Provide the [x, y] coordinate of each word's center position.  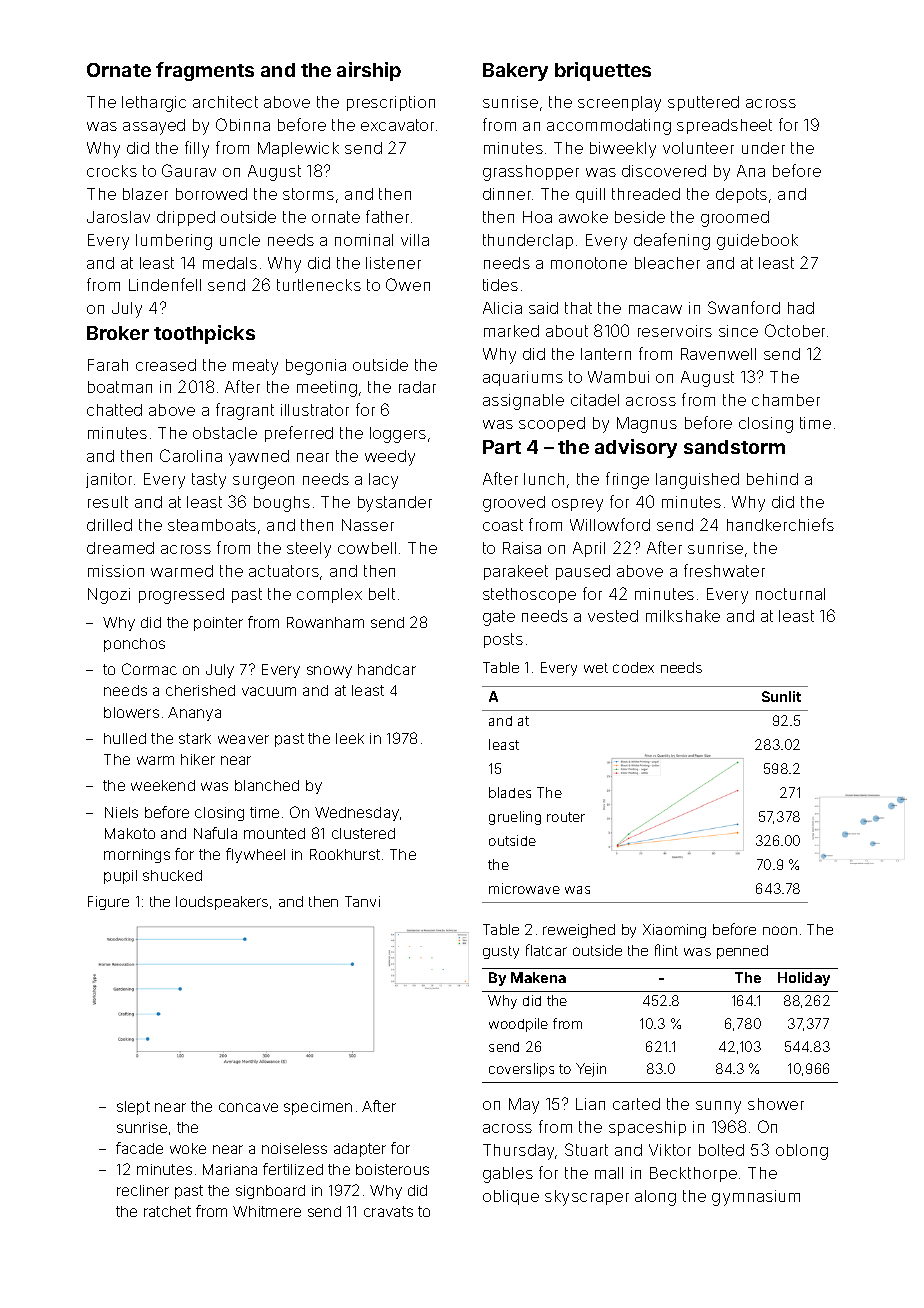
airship [369, 71]
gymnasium [756, 1198]
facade [139, 1148]
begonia [316, 367]
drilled [109, 525]
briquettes [603, 71]
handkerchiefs [780, 524]
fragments [205, 71]
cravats [388, 1211]
